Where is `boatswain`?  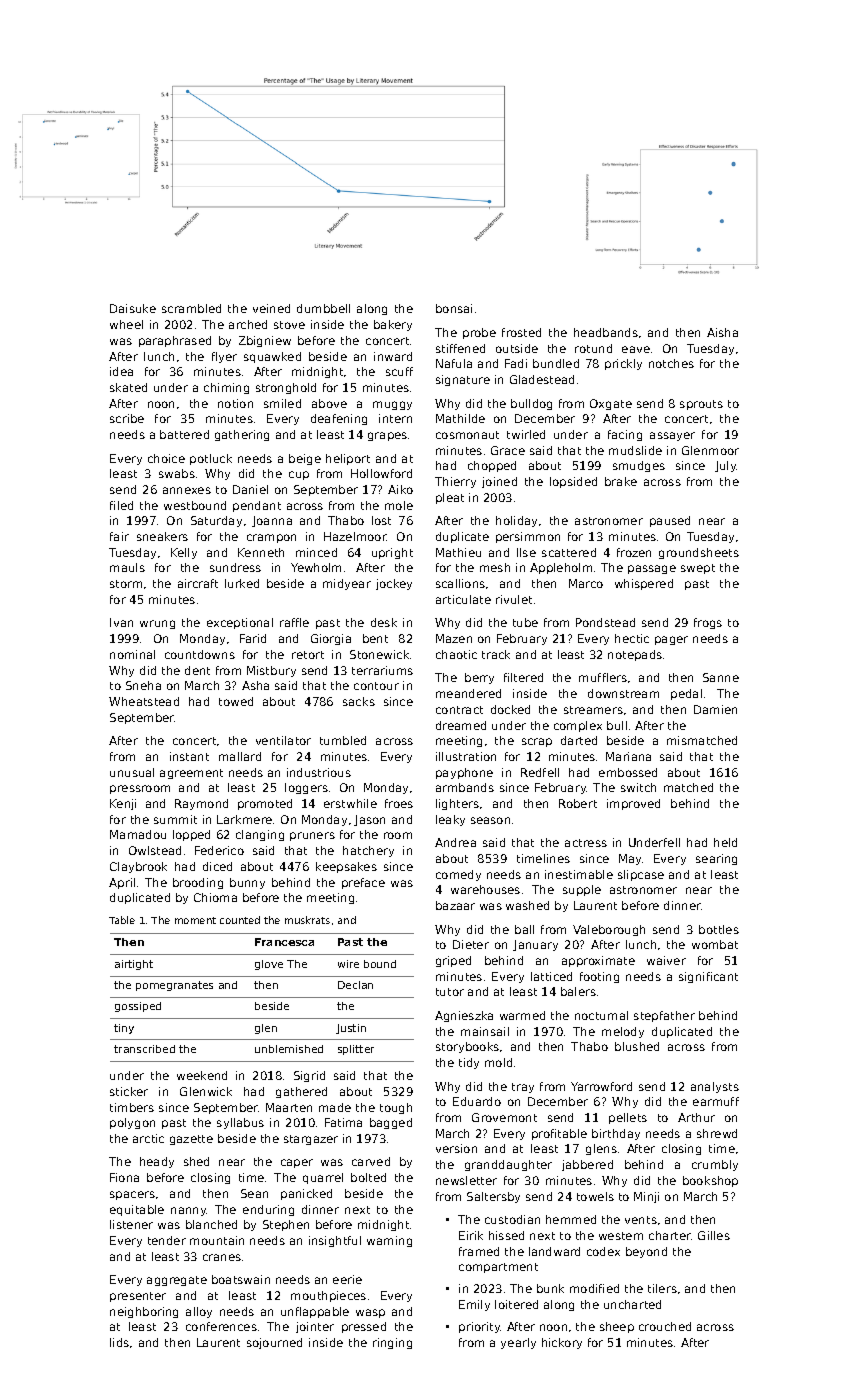 boatswain is located at coordinates (241, 1279).
